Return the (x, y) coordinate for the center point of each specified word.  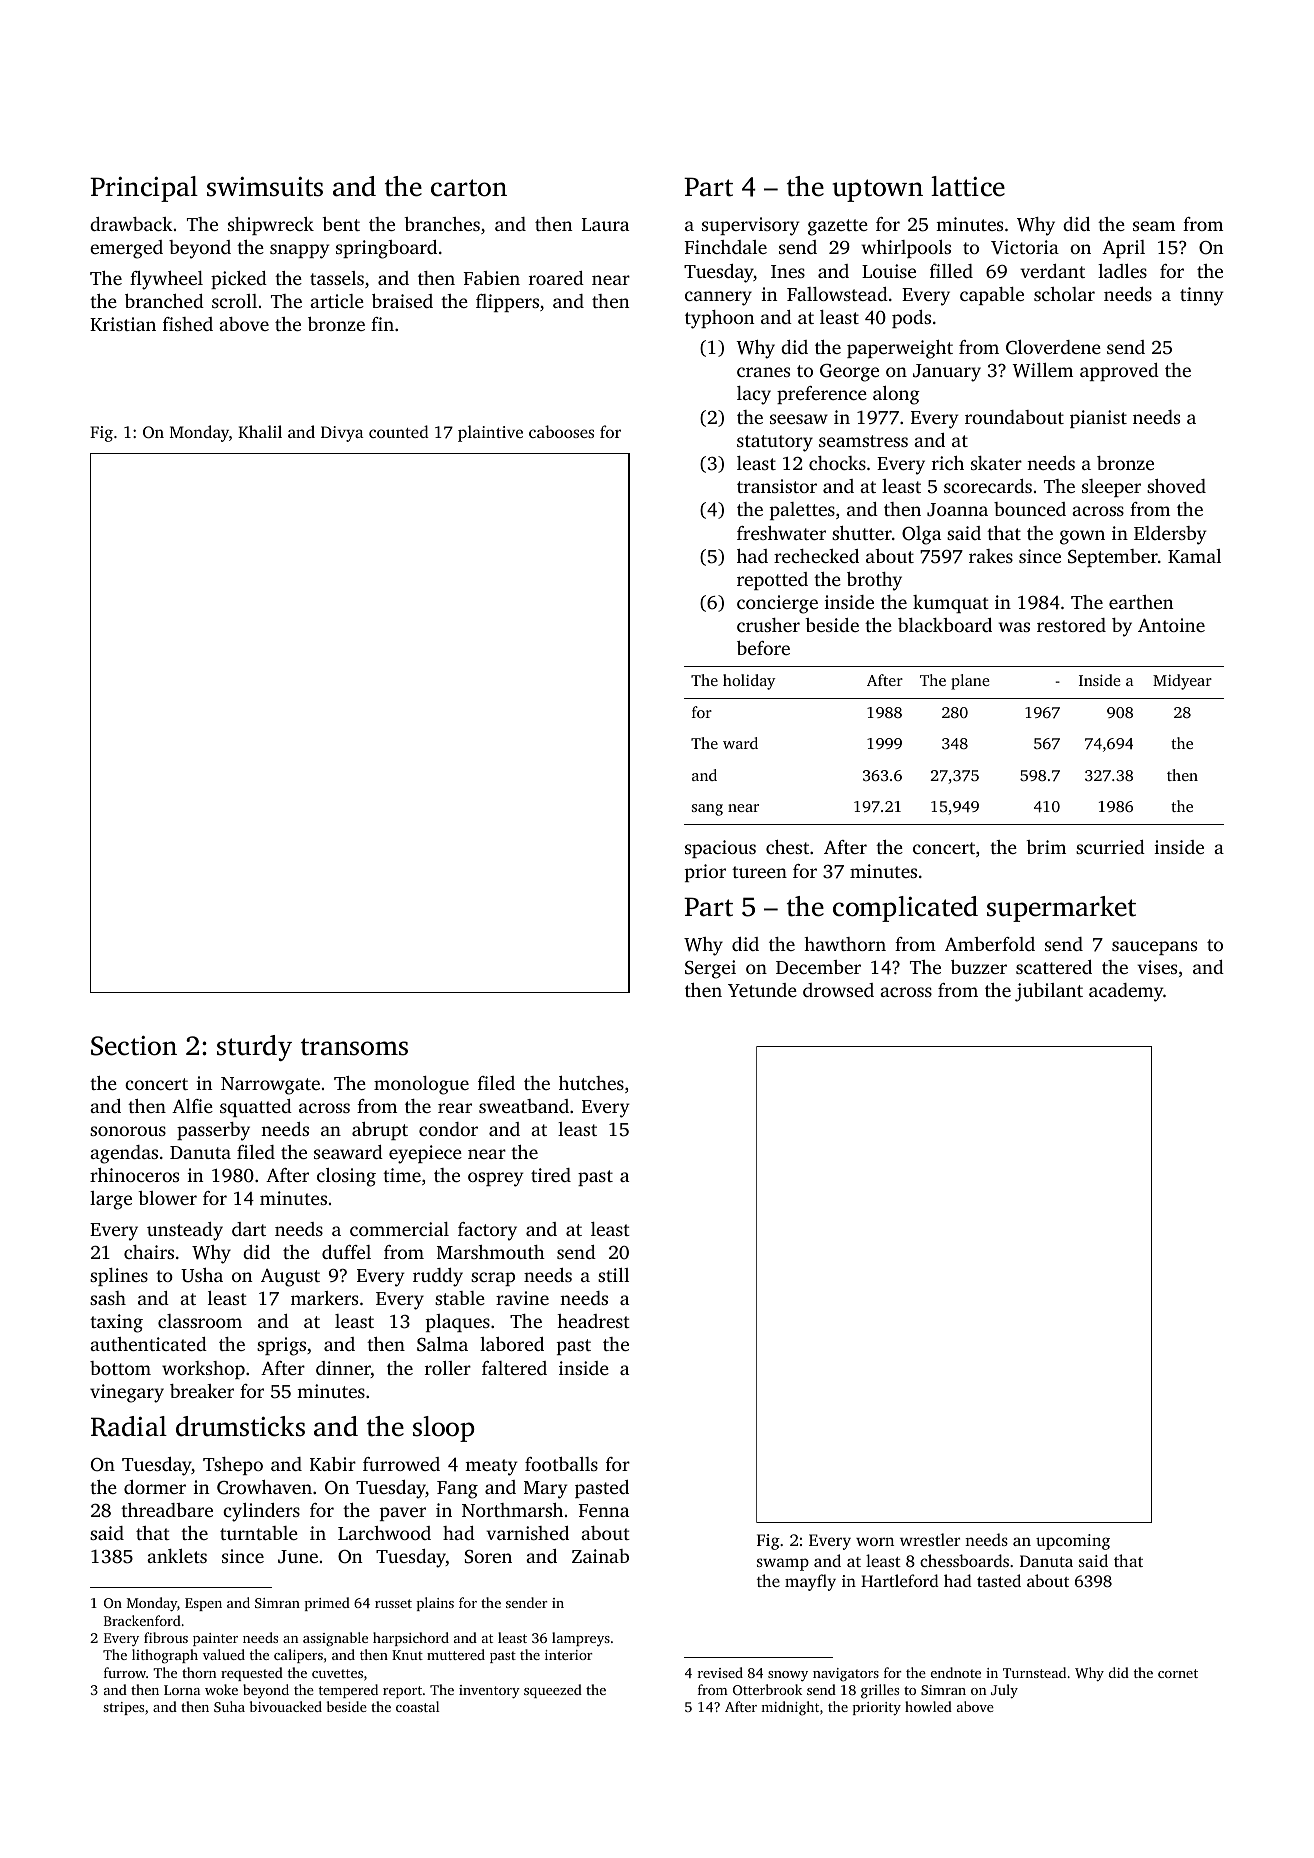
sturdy (254, 1048)
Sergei (710, 969)
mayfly (810, 1582)
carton (469, 188)
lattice (968, 186)
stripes (123, 1708)
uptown (878, 190)
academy (1126, 992)
